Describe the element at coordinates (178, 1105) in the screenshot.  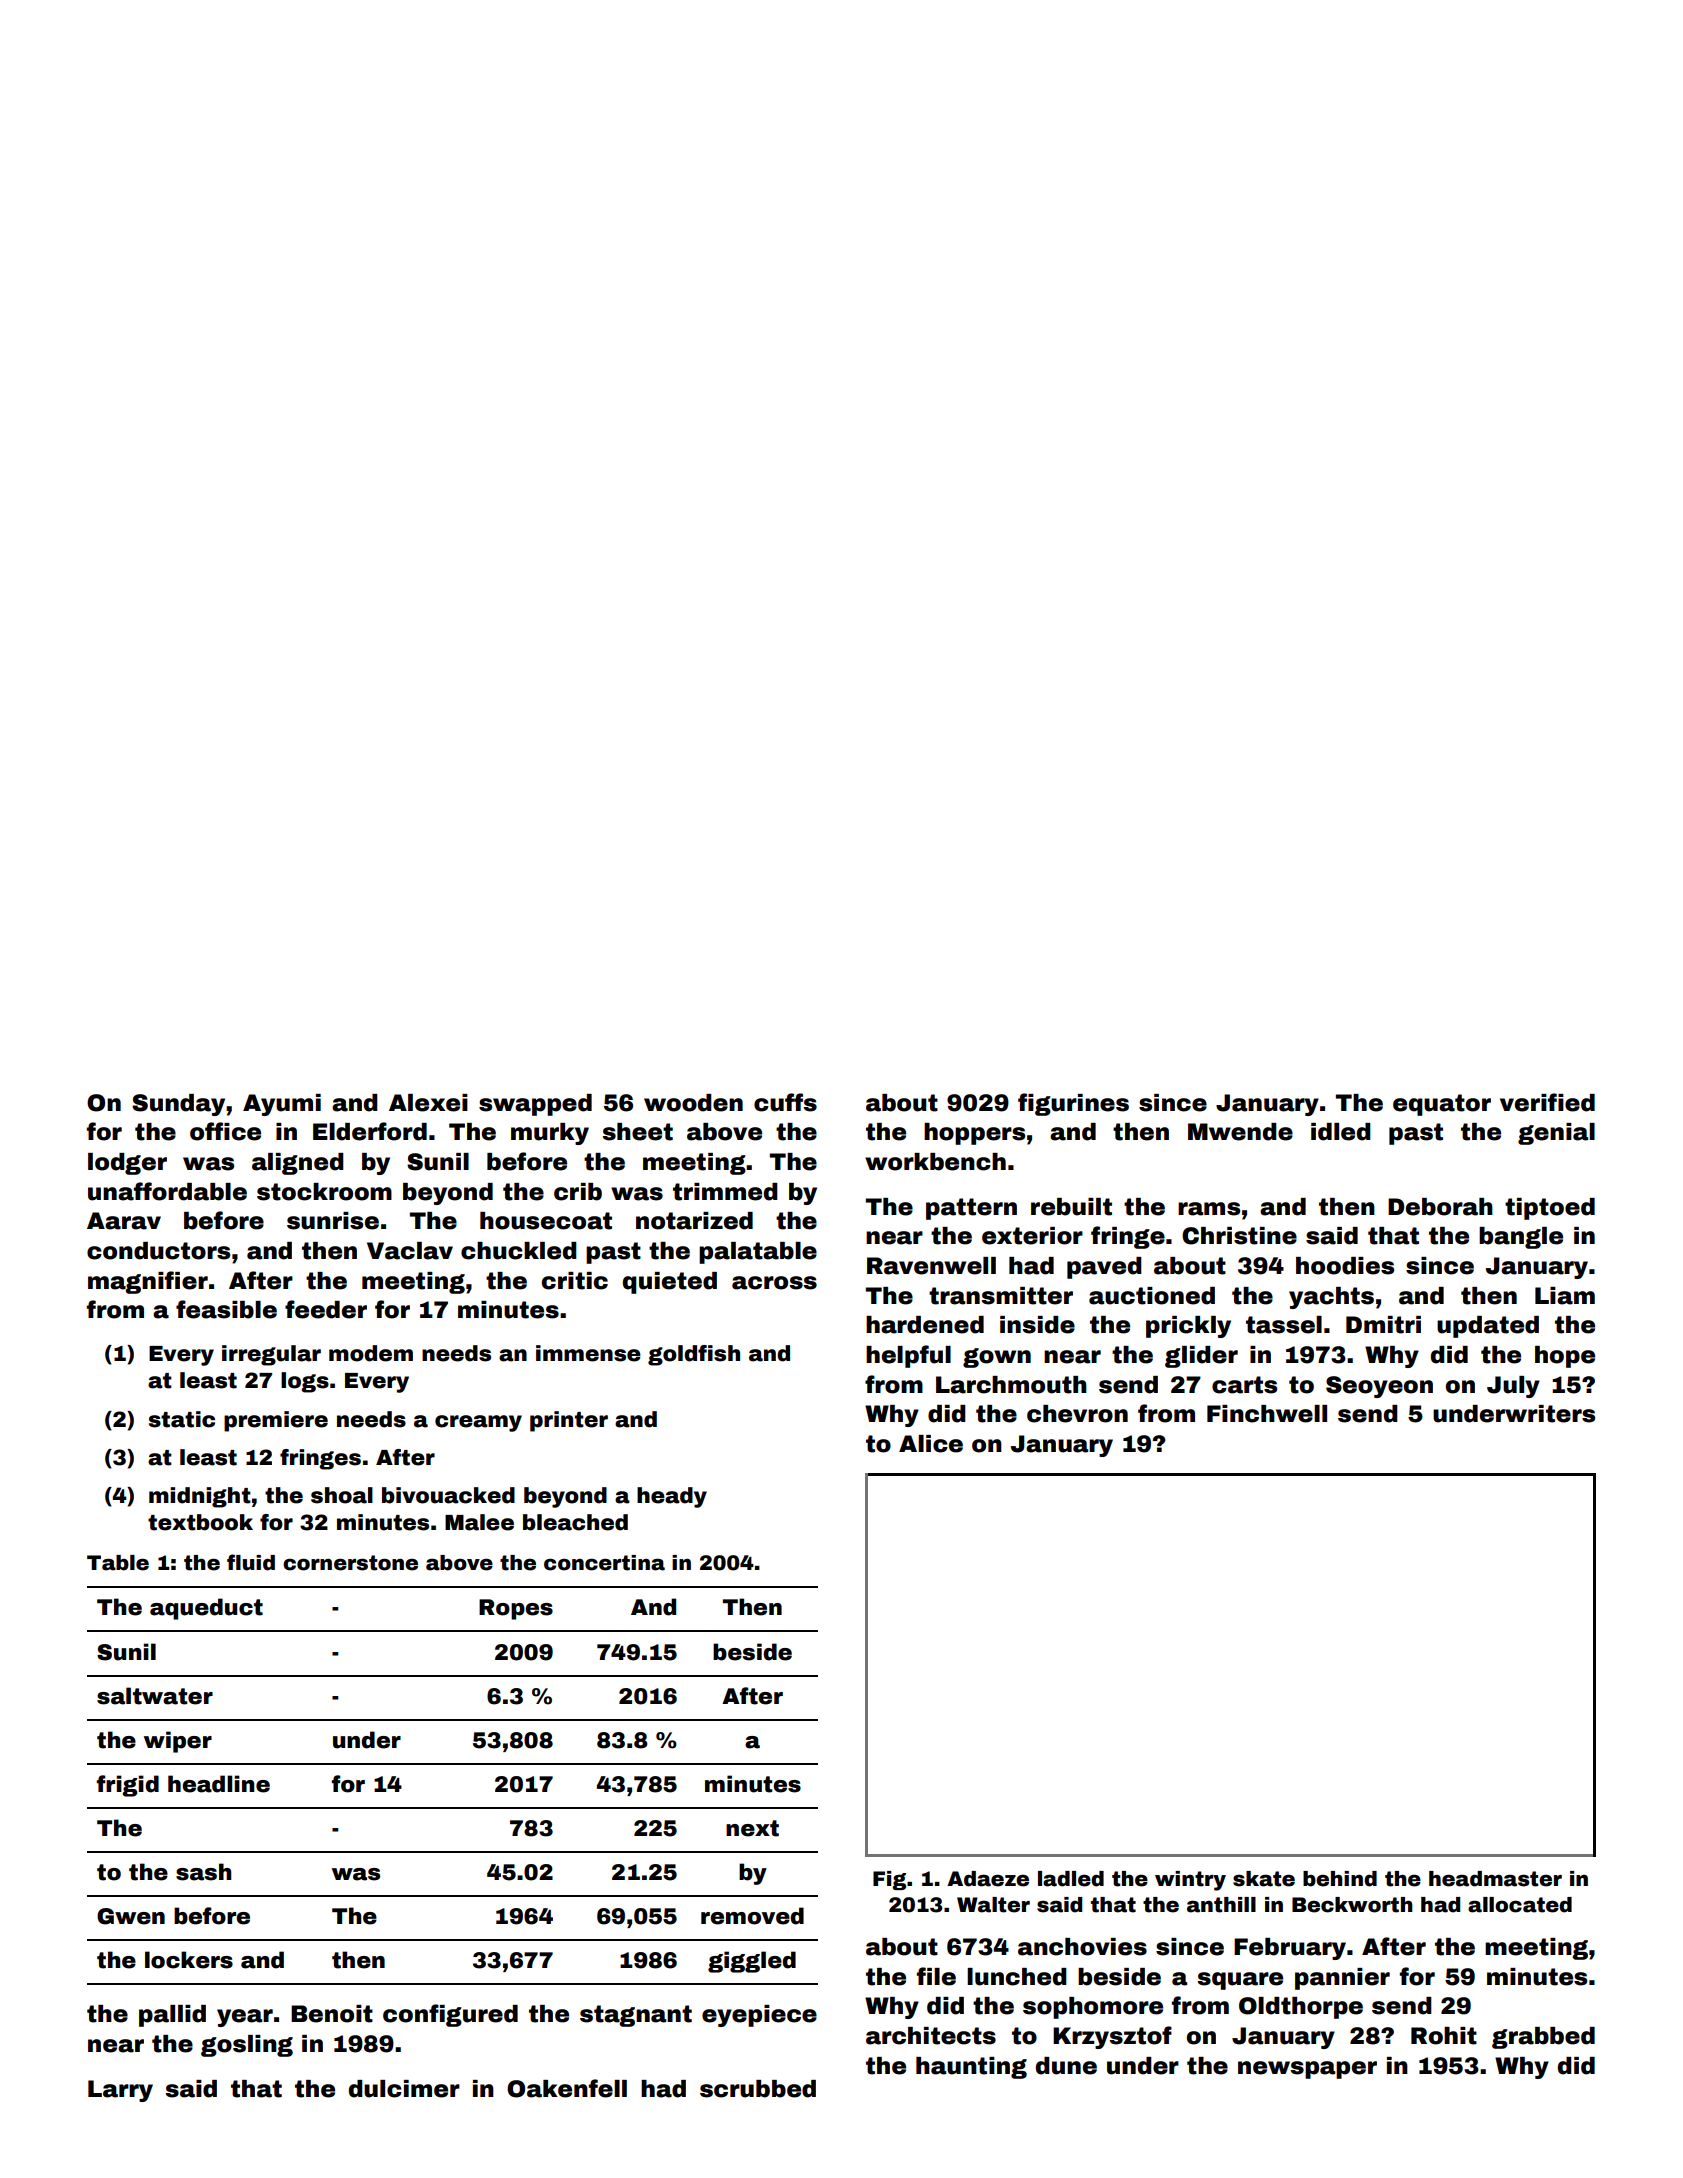
I see `Sunday` at that location.
